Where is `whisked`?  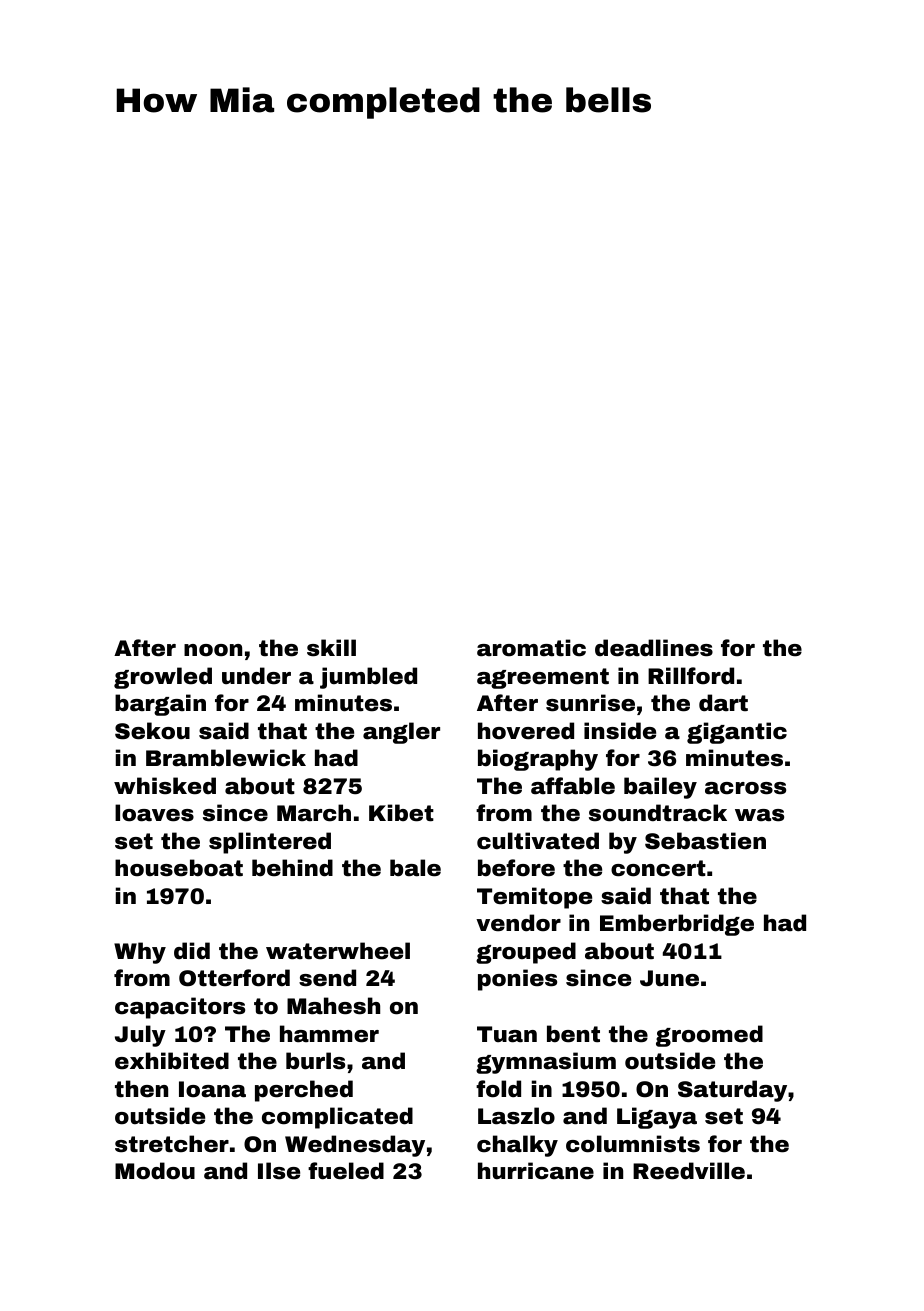
whisked is located at coordinates (165, 786).
